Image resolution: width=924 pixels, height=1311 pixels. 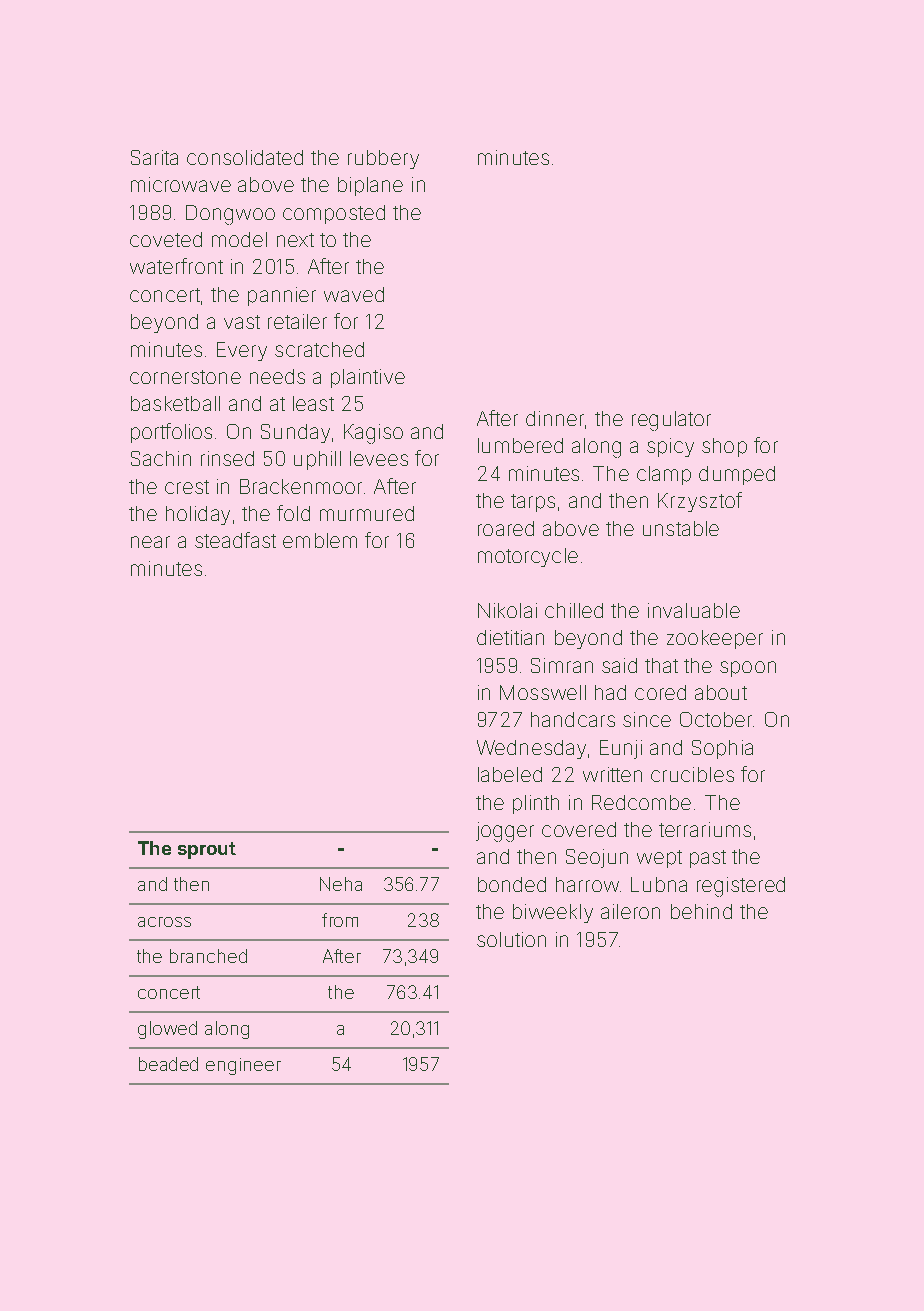 I want to click on sprout, so click(x=207, y=850).
